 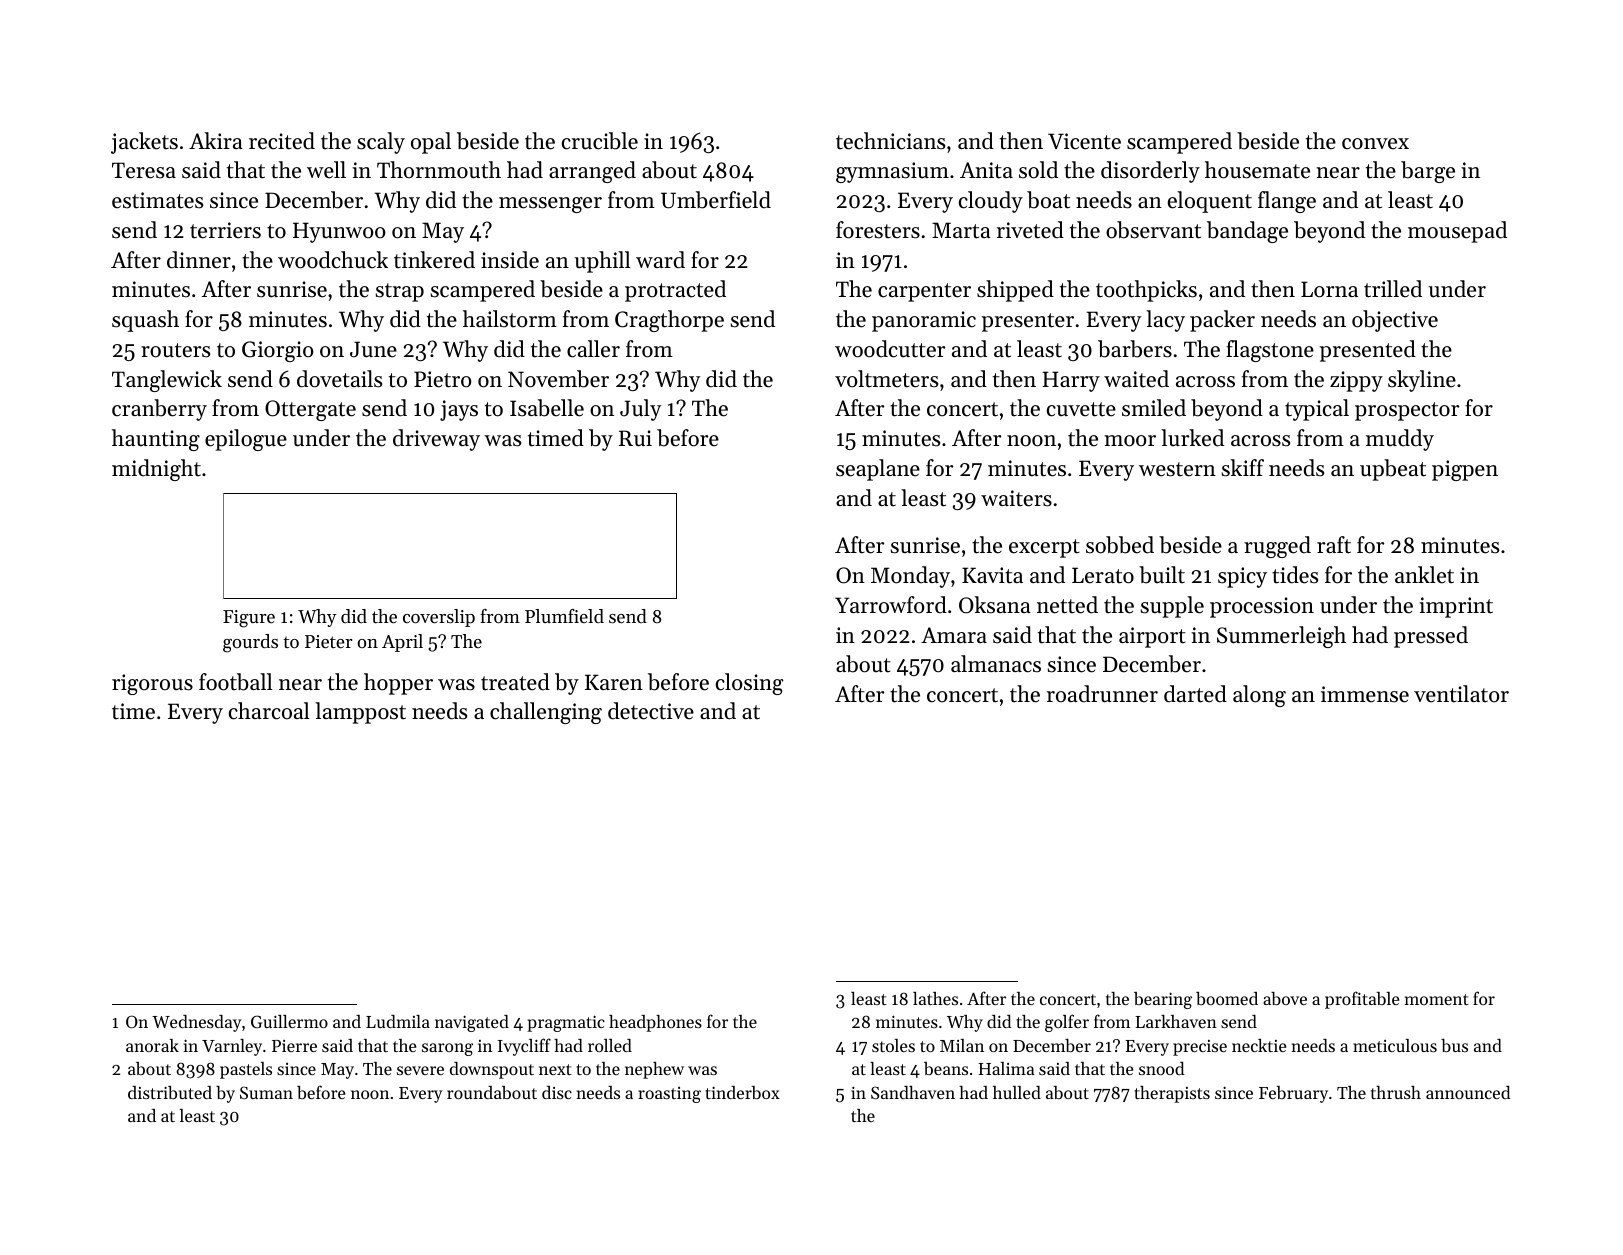 What do you see at coordinates (1259, 696) in the page?
I see `along` at bounding box center [1259, 696].
